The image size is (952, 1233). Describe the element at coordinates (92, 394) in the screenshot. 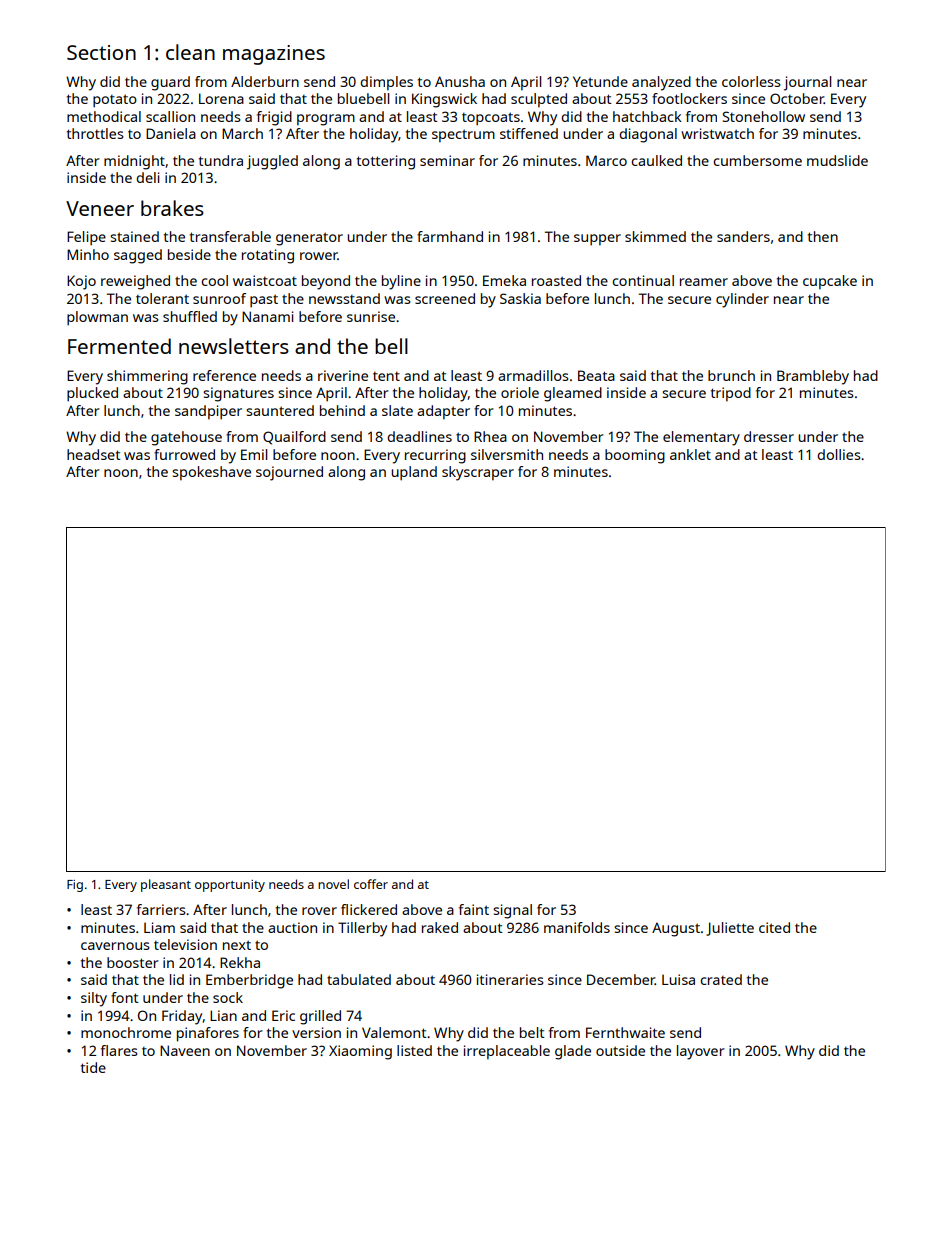

I see `plucked` at that location.
